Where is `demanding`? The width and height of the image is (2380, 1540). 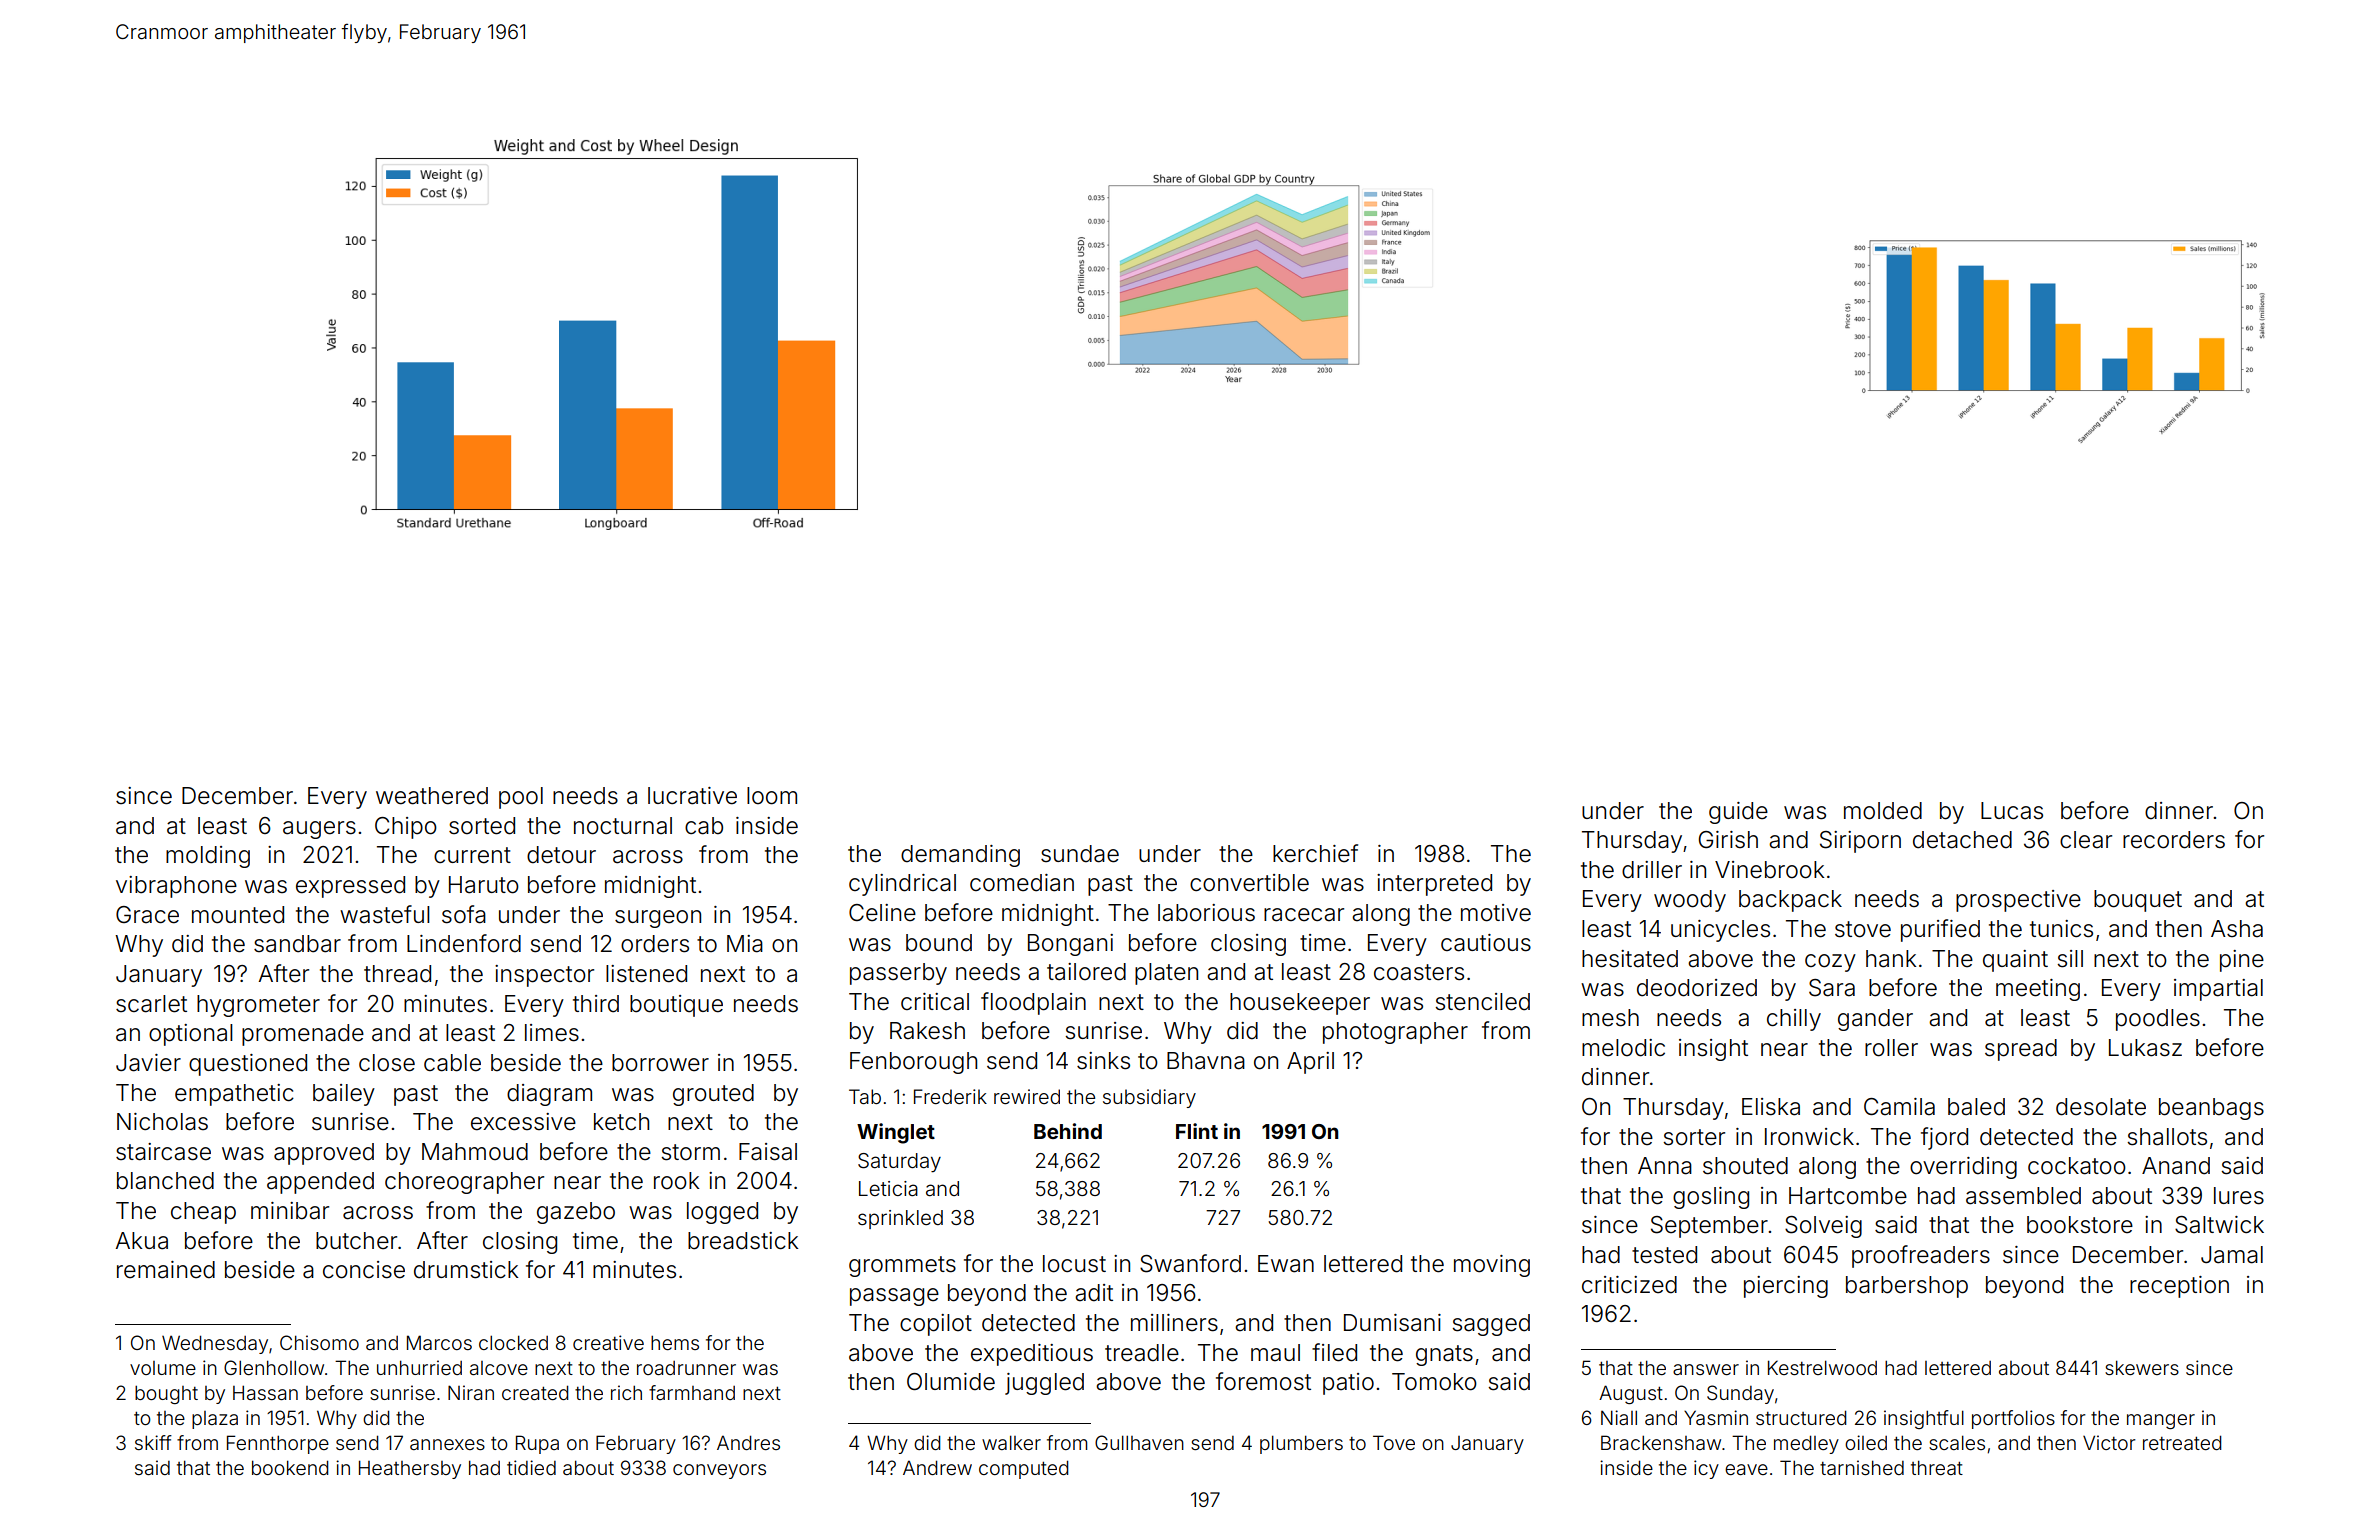 demanding is located at coordinates (960, 856).
